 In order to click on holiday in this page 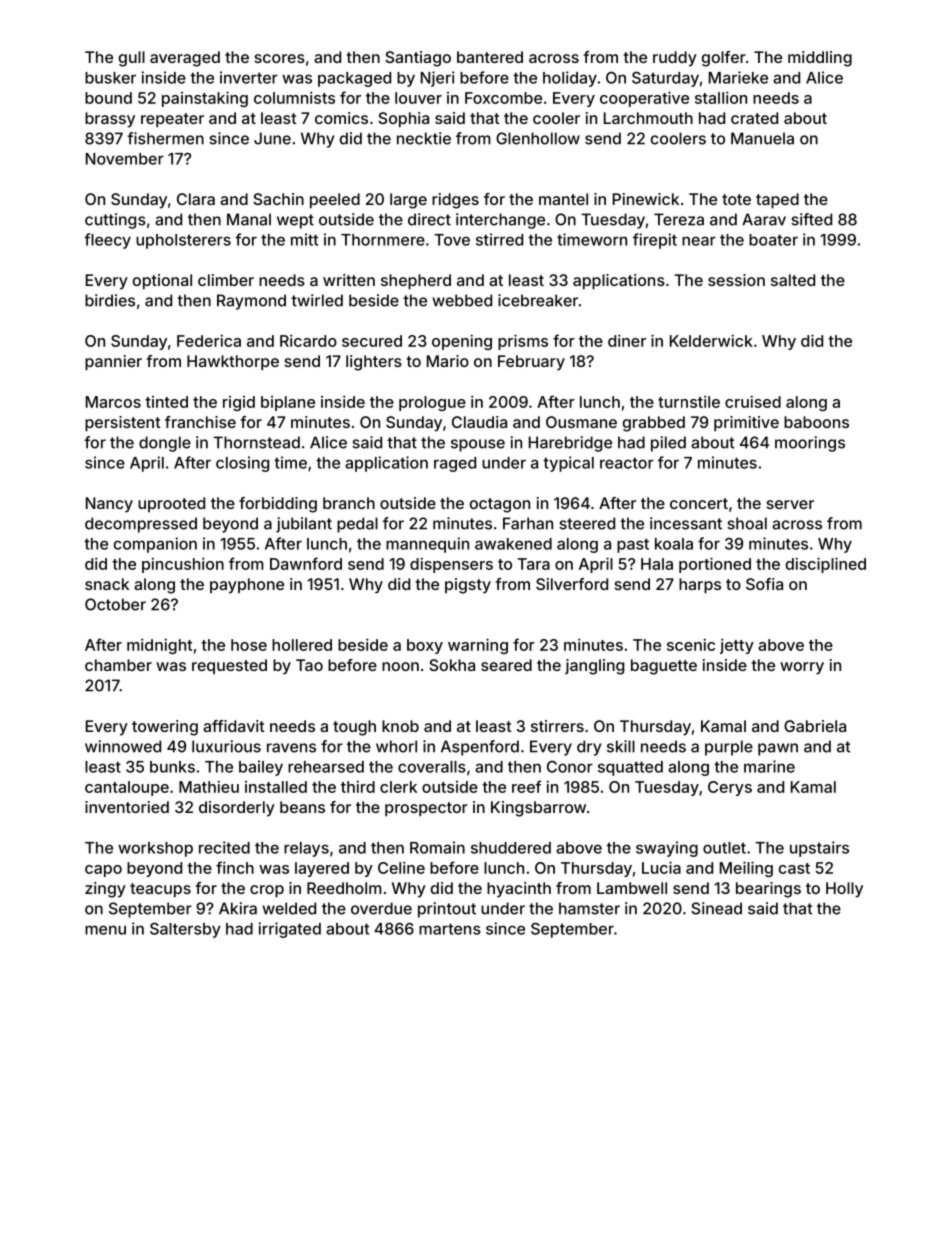, I will do `click(570, 79)`.
